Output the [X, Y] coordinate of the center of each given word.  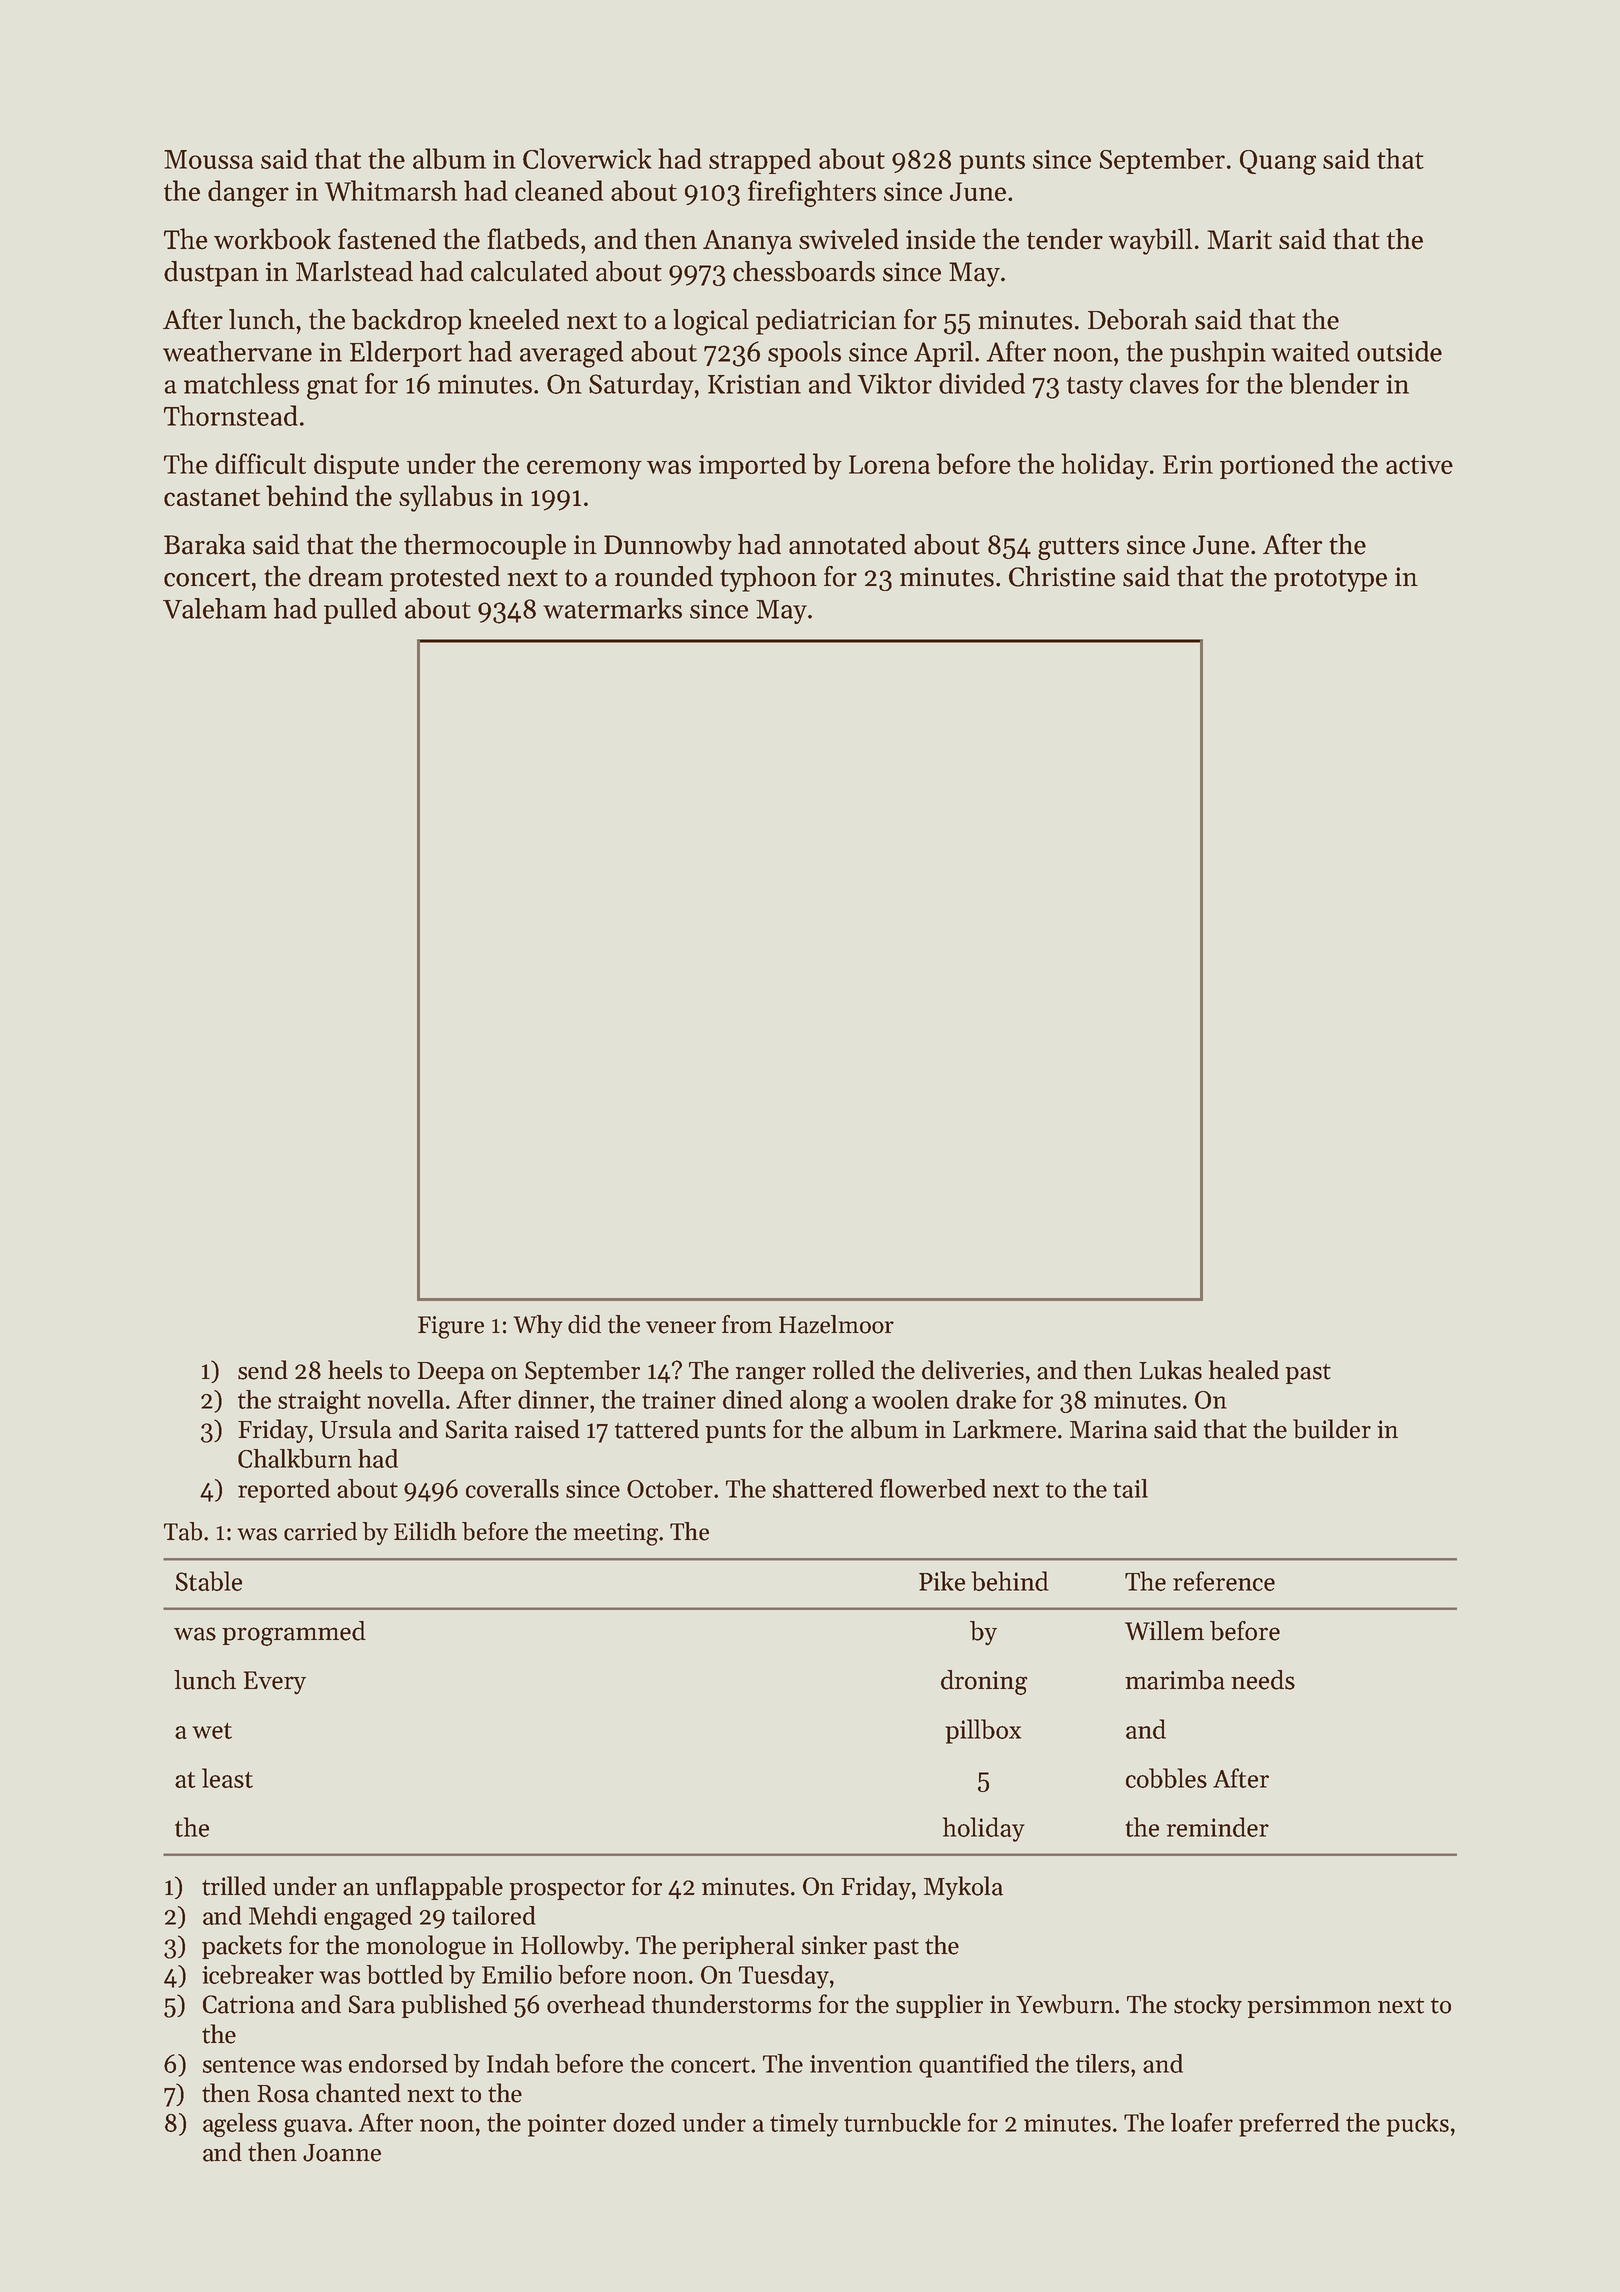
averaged [571, 354]
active [1419, 464]
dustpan [211, 274]
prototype [1330, 580]
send [263, 1370]
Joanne [342, 2153]
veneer [681, 1327]
